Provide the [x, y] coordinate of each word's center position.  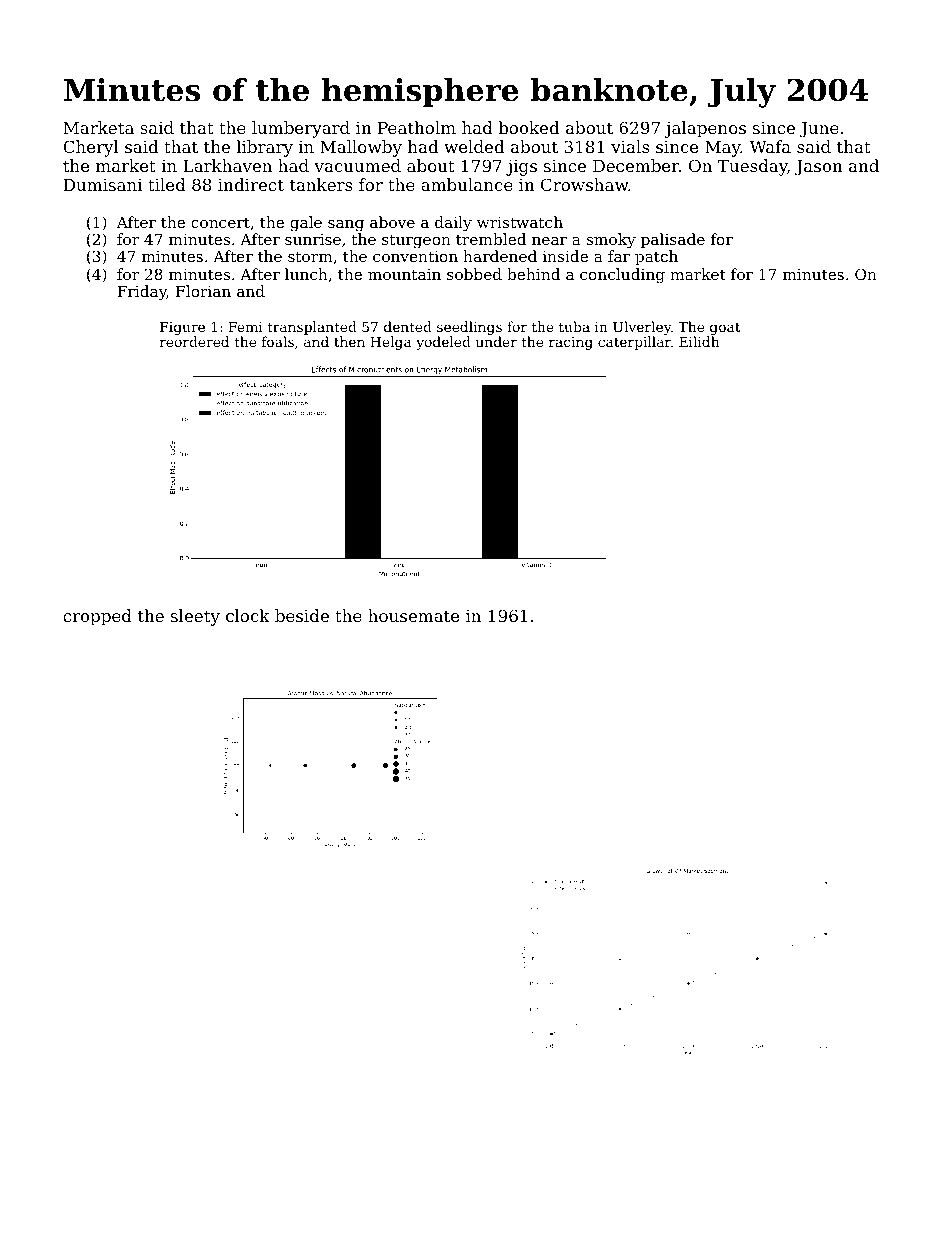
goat [725, 328]
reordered [194, 341]
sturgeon [416, 241]
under [496, 341]
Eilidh [699, 341]
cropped [97, 617]
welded [474, 146]
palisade [673, 240]
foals [278, 341]
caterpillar [634, 343]
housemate [413, 615]
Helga [391, 343]
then [349, 341]
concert [220, 222]
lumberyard [301, 129]
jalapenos [705, 129]
